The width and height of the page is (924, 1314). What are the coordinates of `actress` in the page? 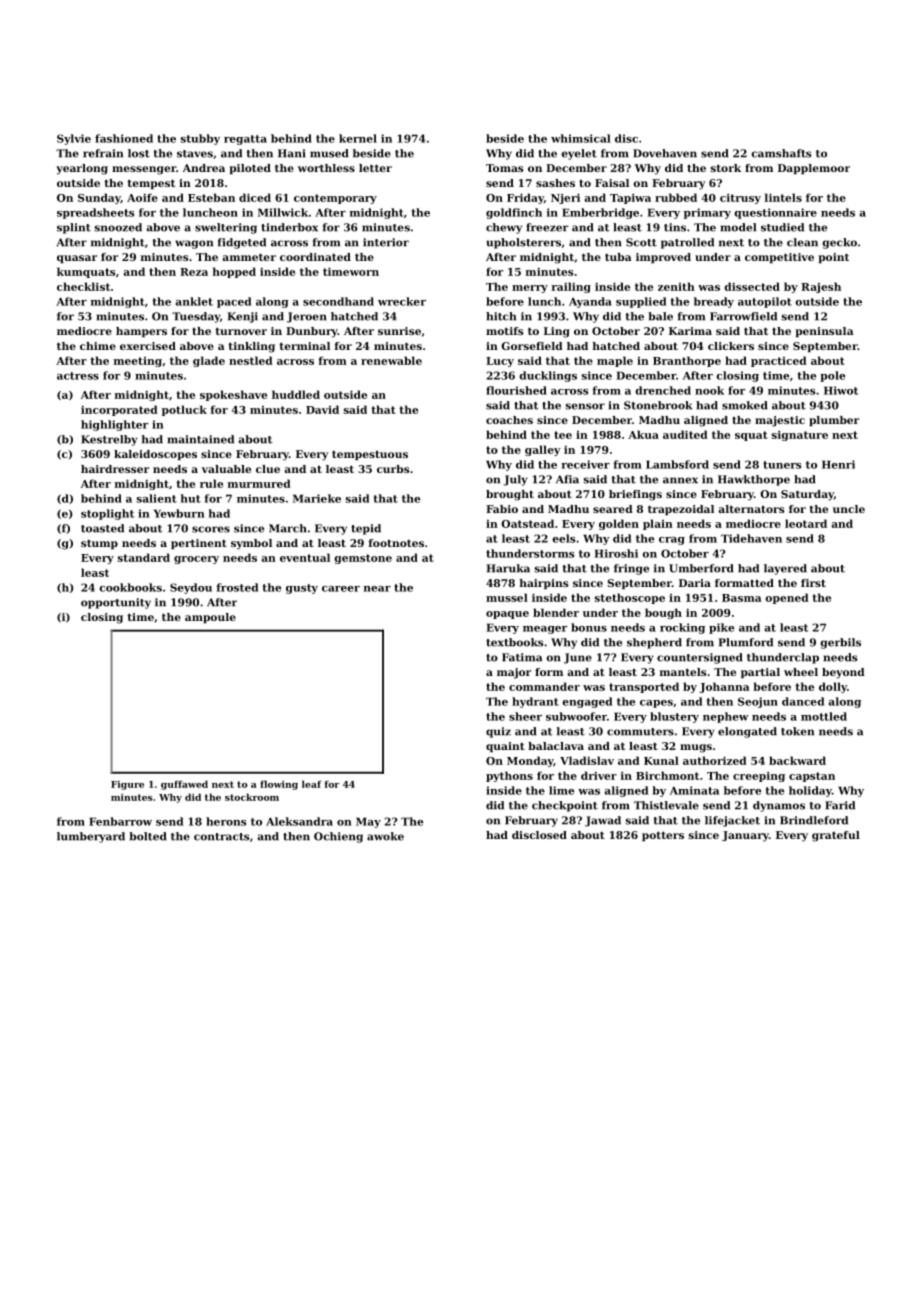 It's located at (78, 376).
